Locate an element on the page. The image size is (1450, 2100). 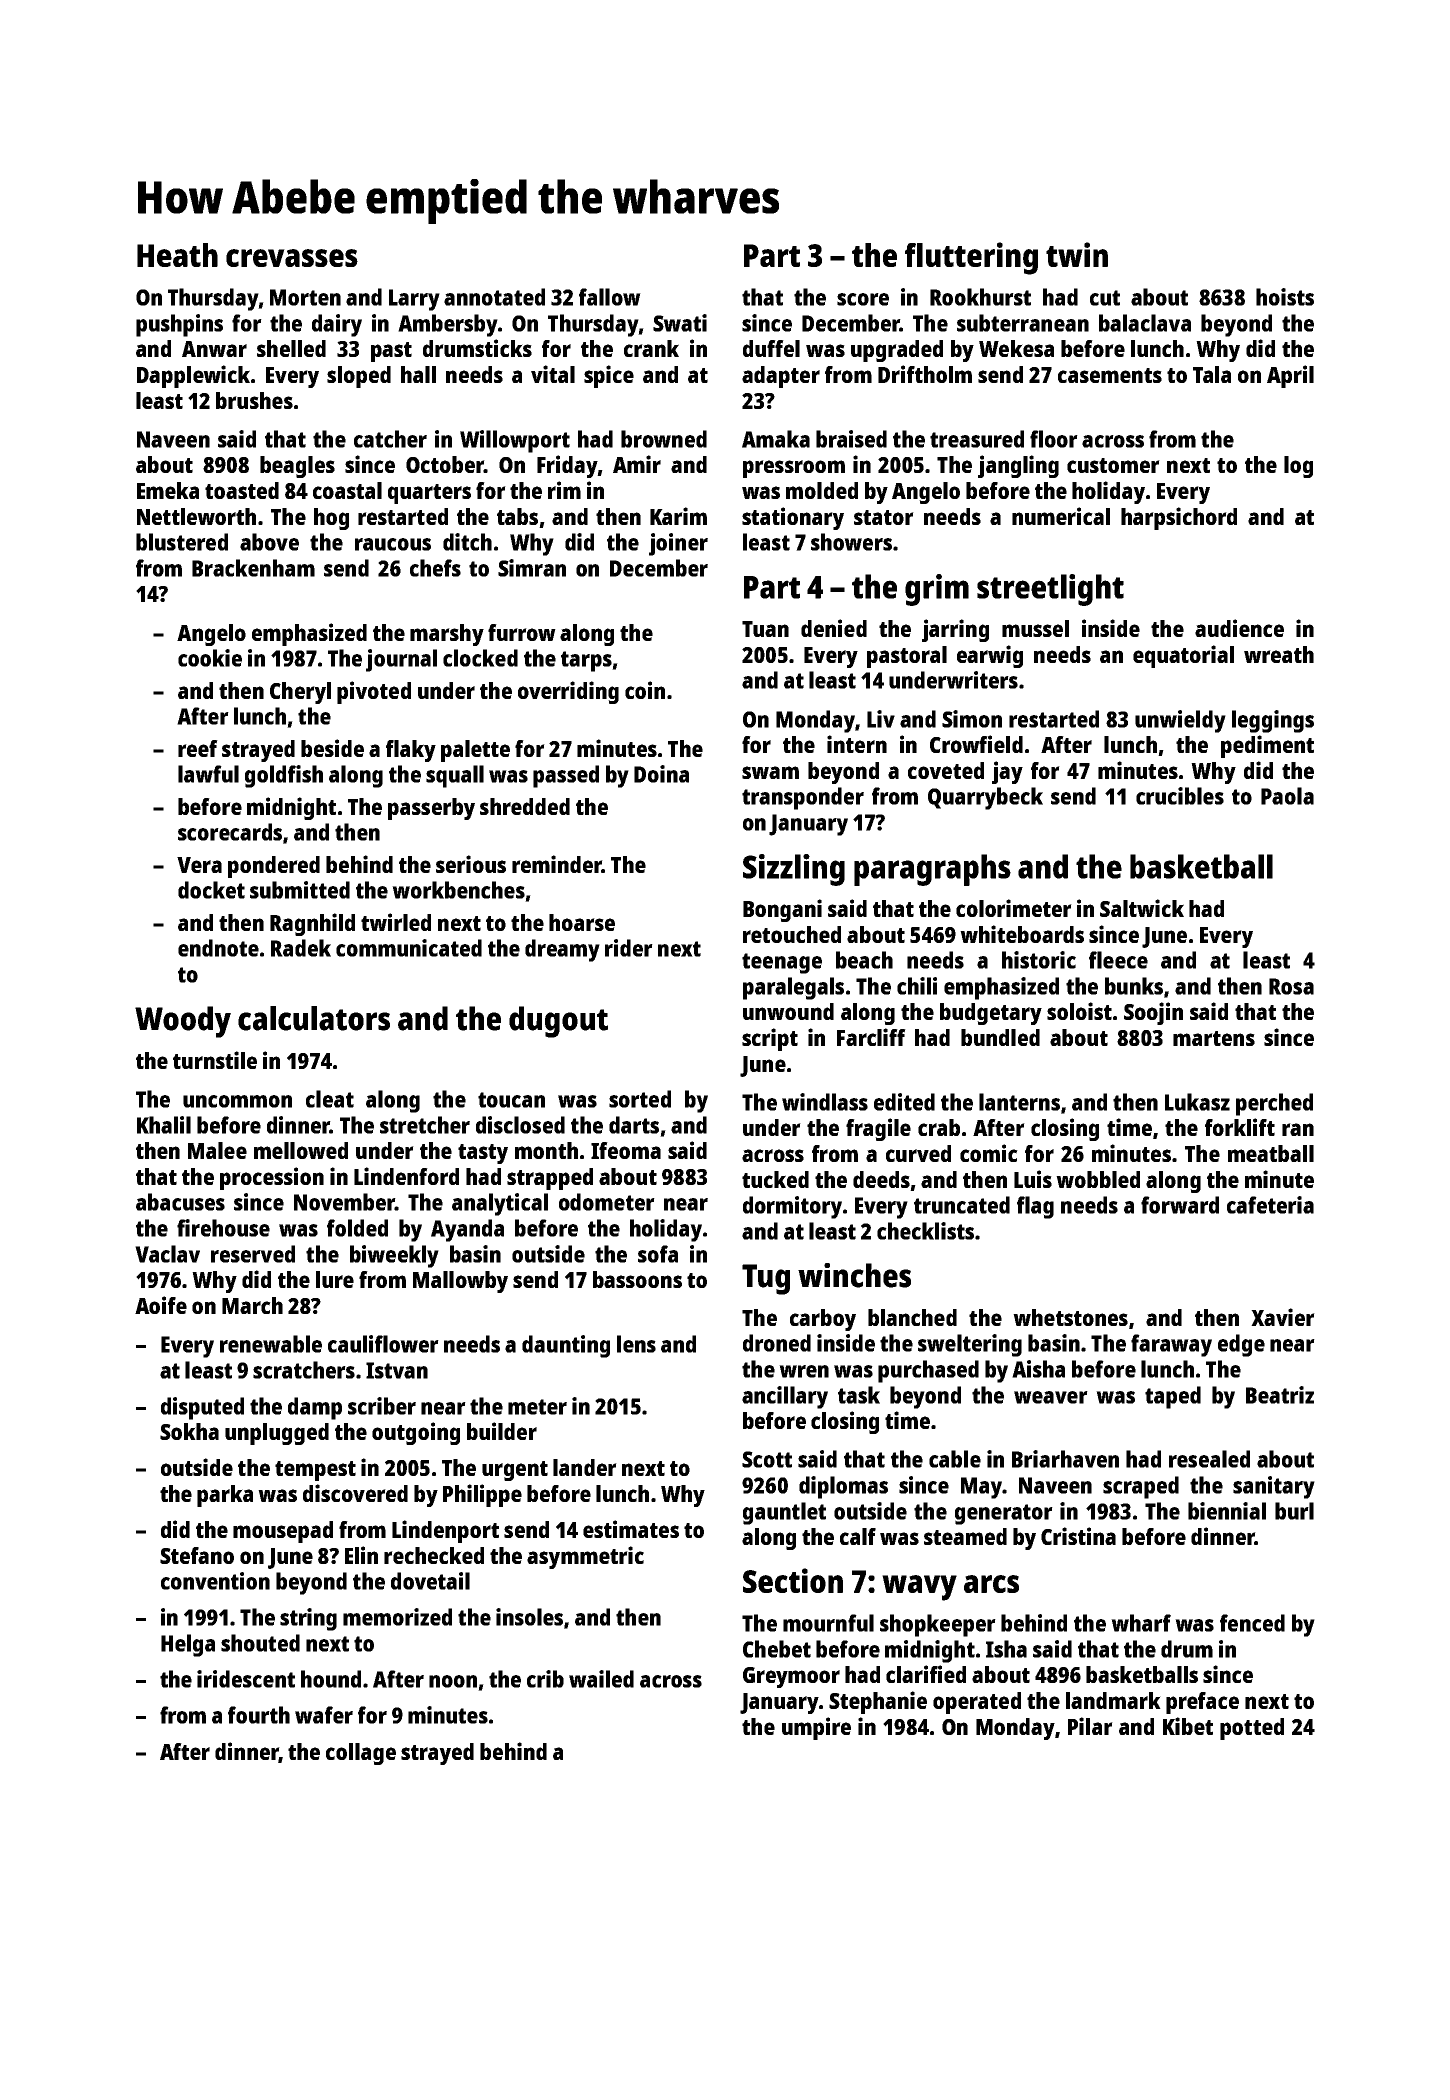
hoarse is located at coordinates (582, 922).
